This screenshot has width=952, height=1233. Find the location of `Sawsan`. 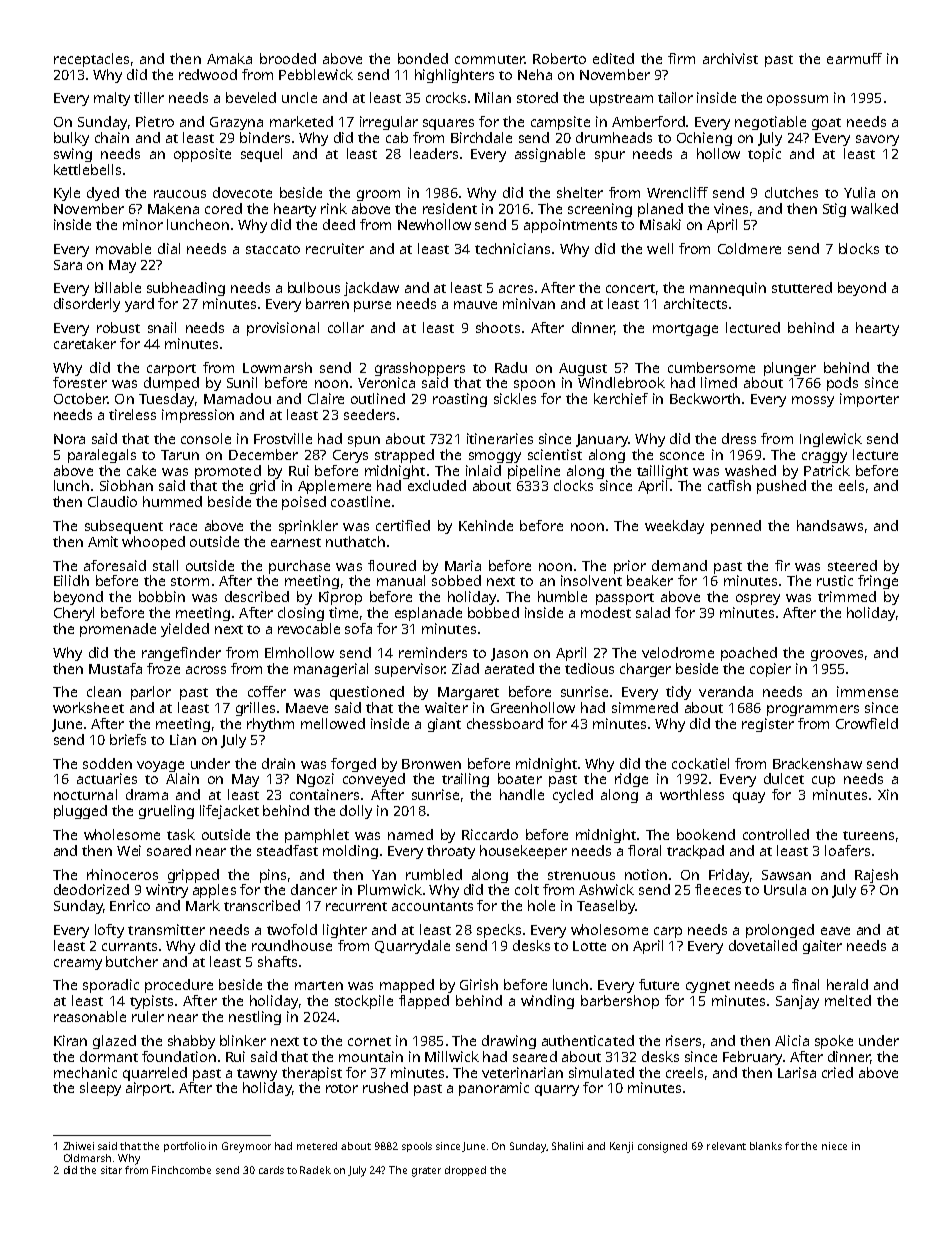

Sawsan is located at coordinates (786, 875).
